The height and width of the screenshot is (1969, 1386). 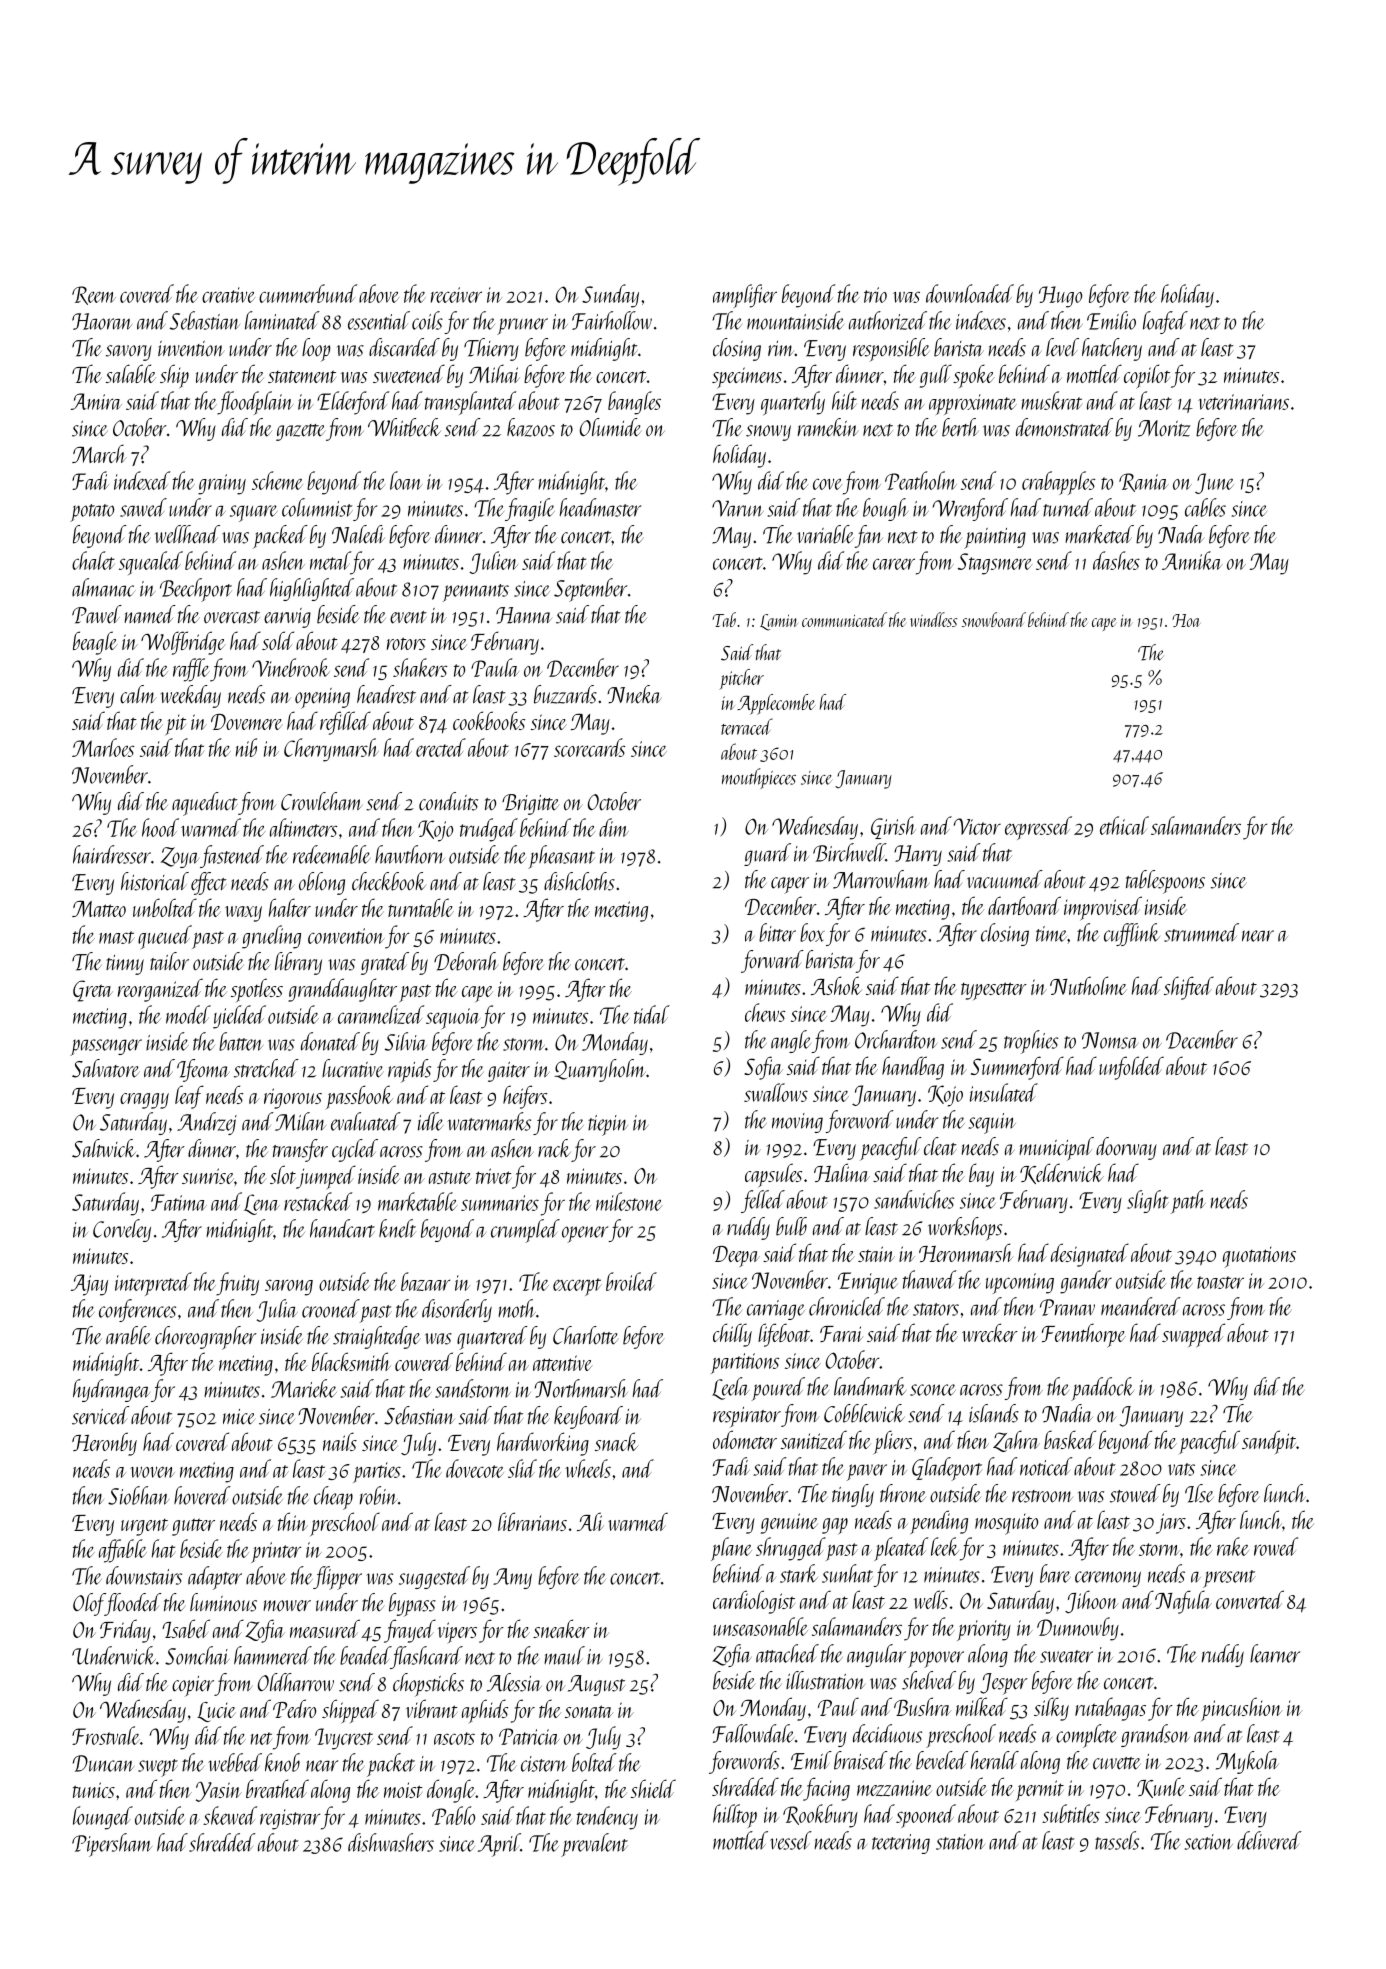 I want to click on Hoa, so click(x=1186, y=620).
